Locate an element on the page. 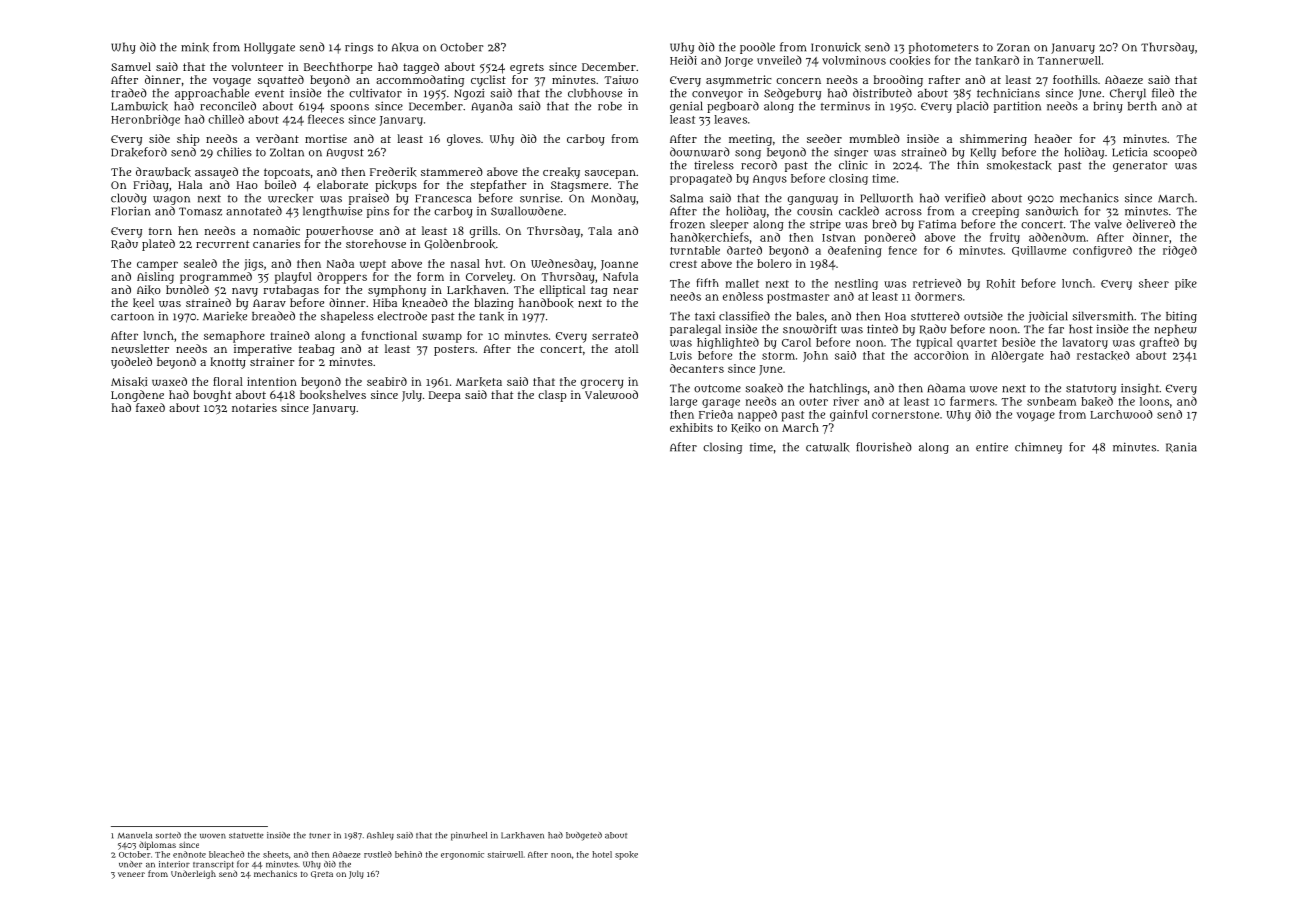 This document has height=924, width=1308. Rania is located at coordinates (1181, 448).
